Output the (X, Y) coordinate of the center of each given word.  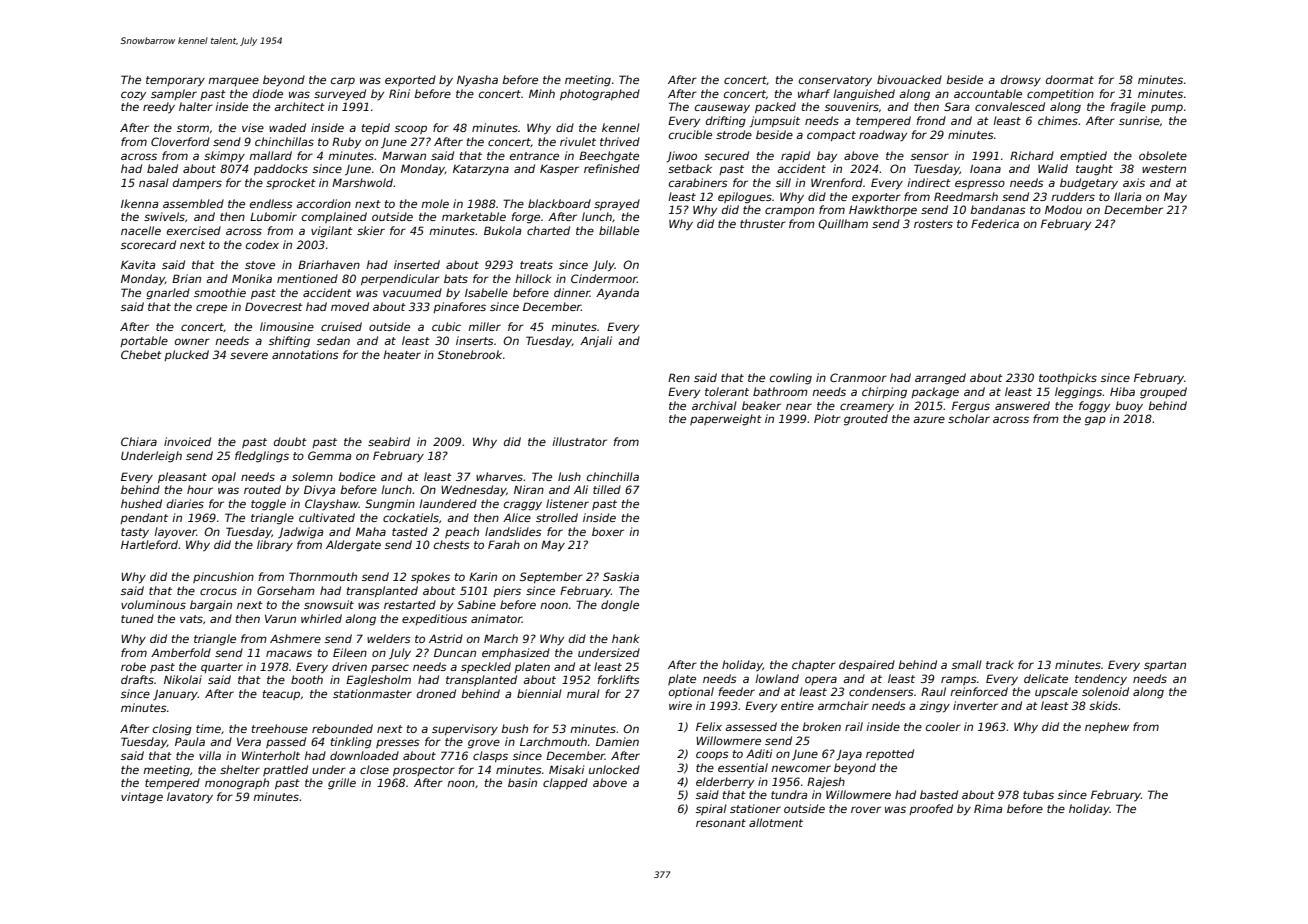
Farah (504, 544)
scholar (969, 418)
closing (172, 730)
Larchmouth (553, 741)
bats (456, 278)
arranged (940, 379)
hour (200, 489)
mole (435, 203)
